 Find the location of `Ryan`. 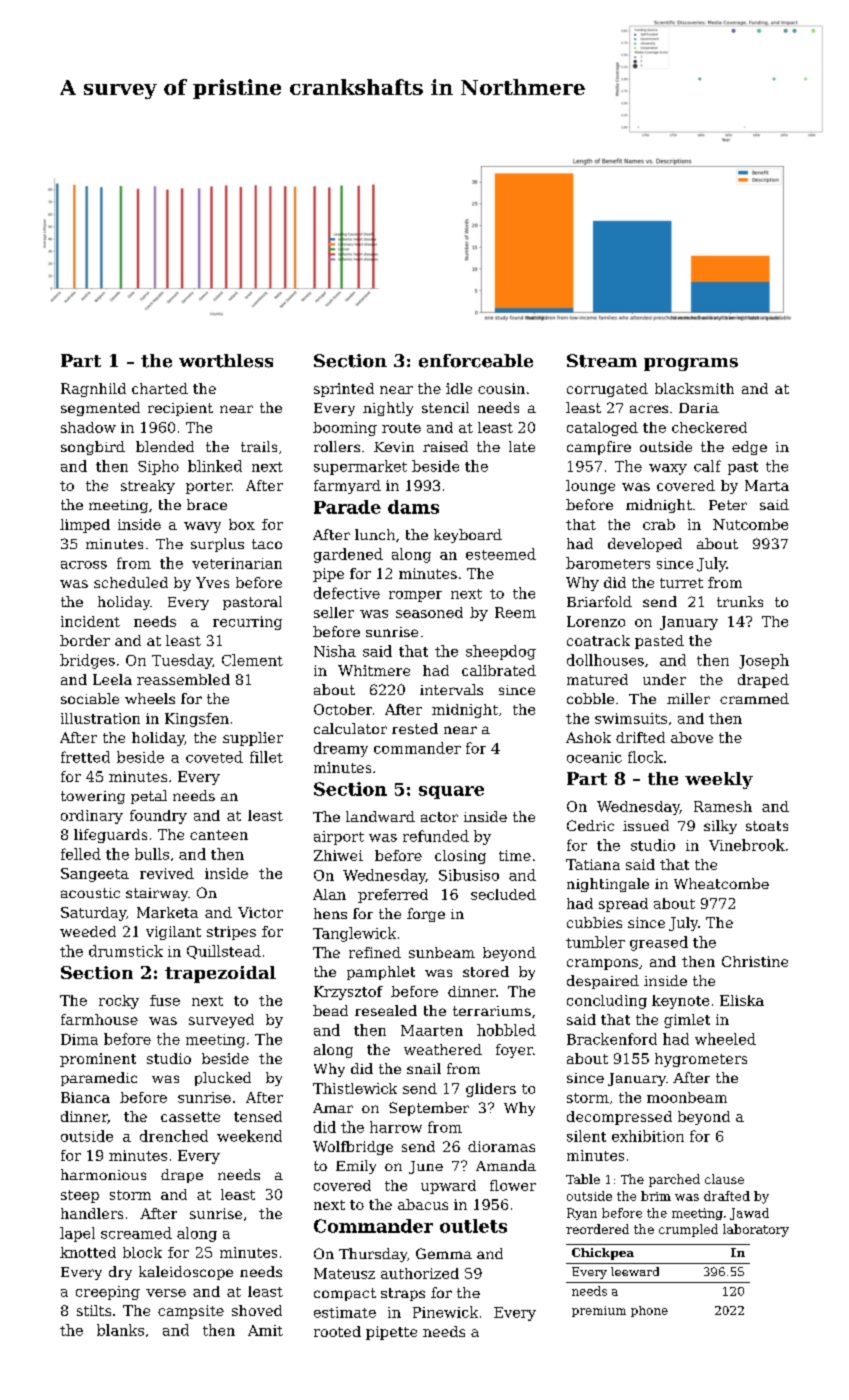

Ryan is located at coordinates (582, 1214).
